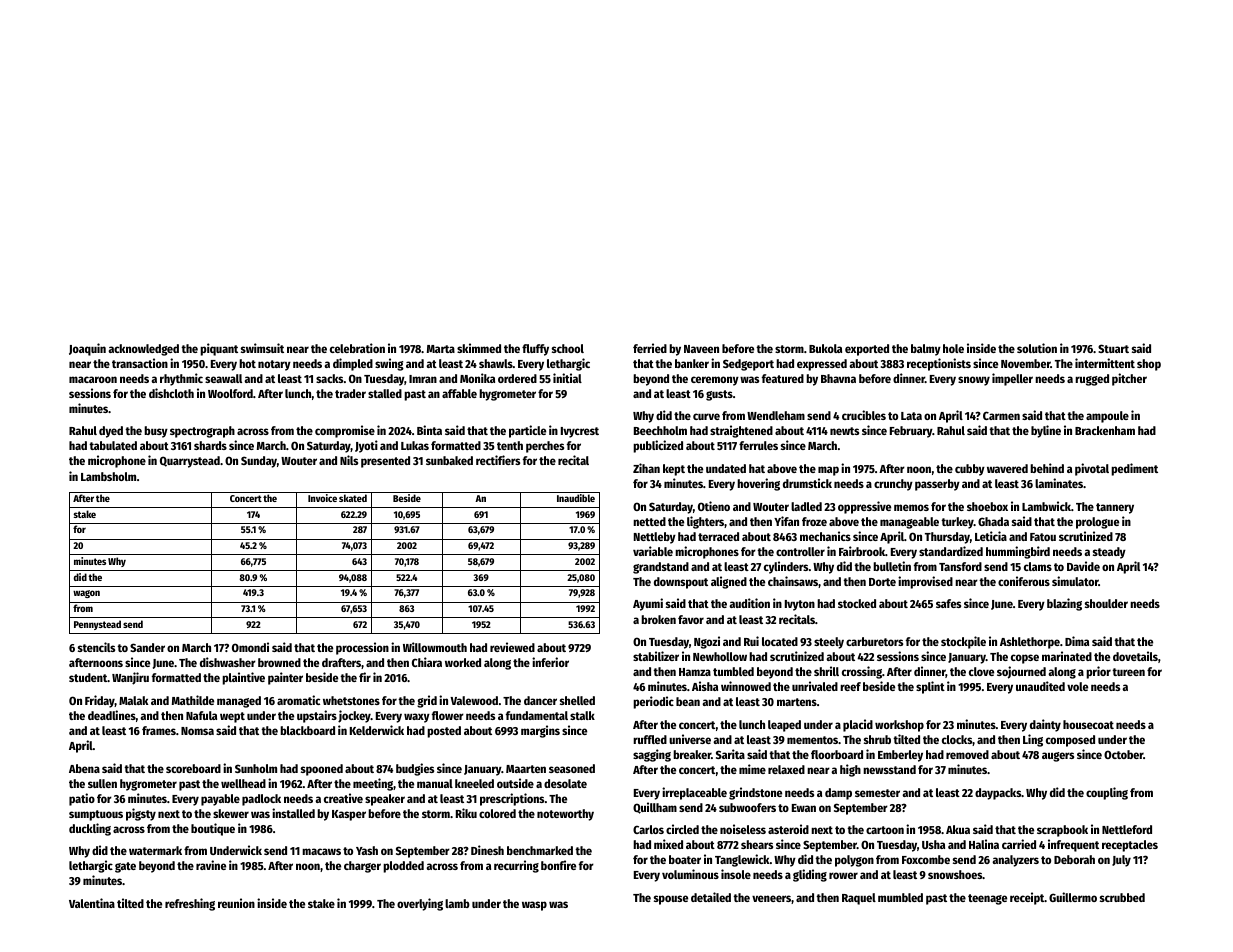 This screenshot has height=952, width=1233. What do you see at coordinates (671, 900) in the screenshot?
I see `spouse` at bounding box center [671, 900].
